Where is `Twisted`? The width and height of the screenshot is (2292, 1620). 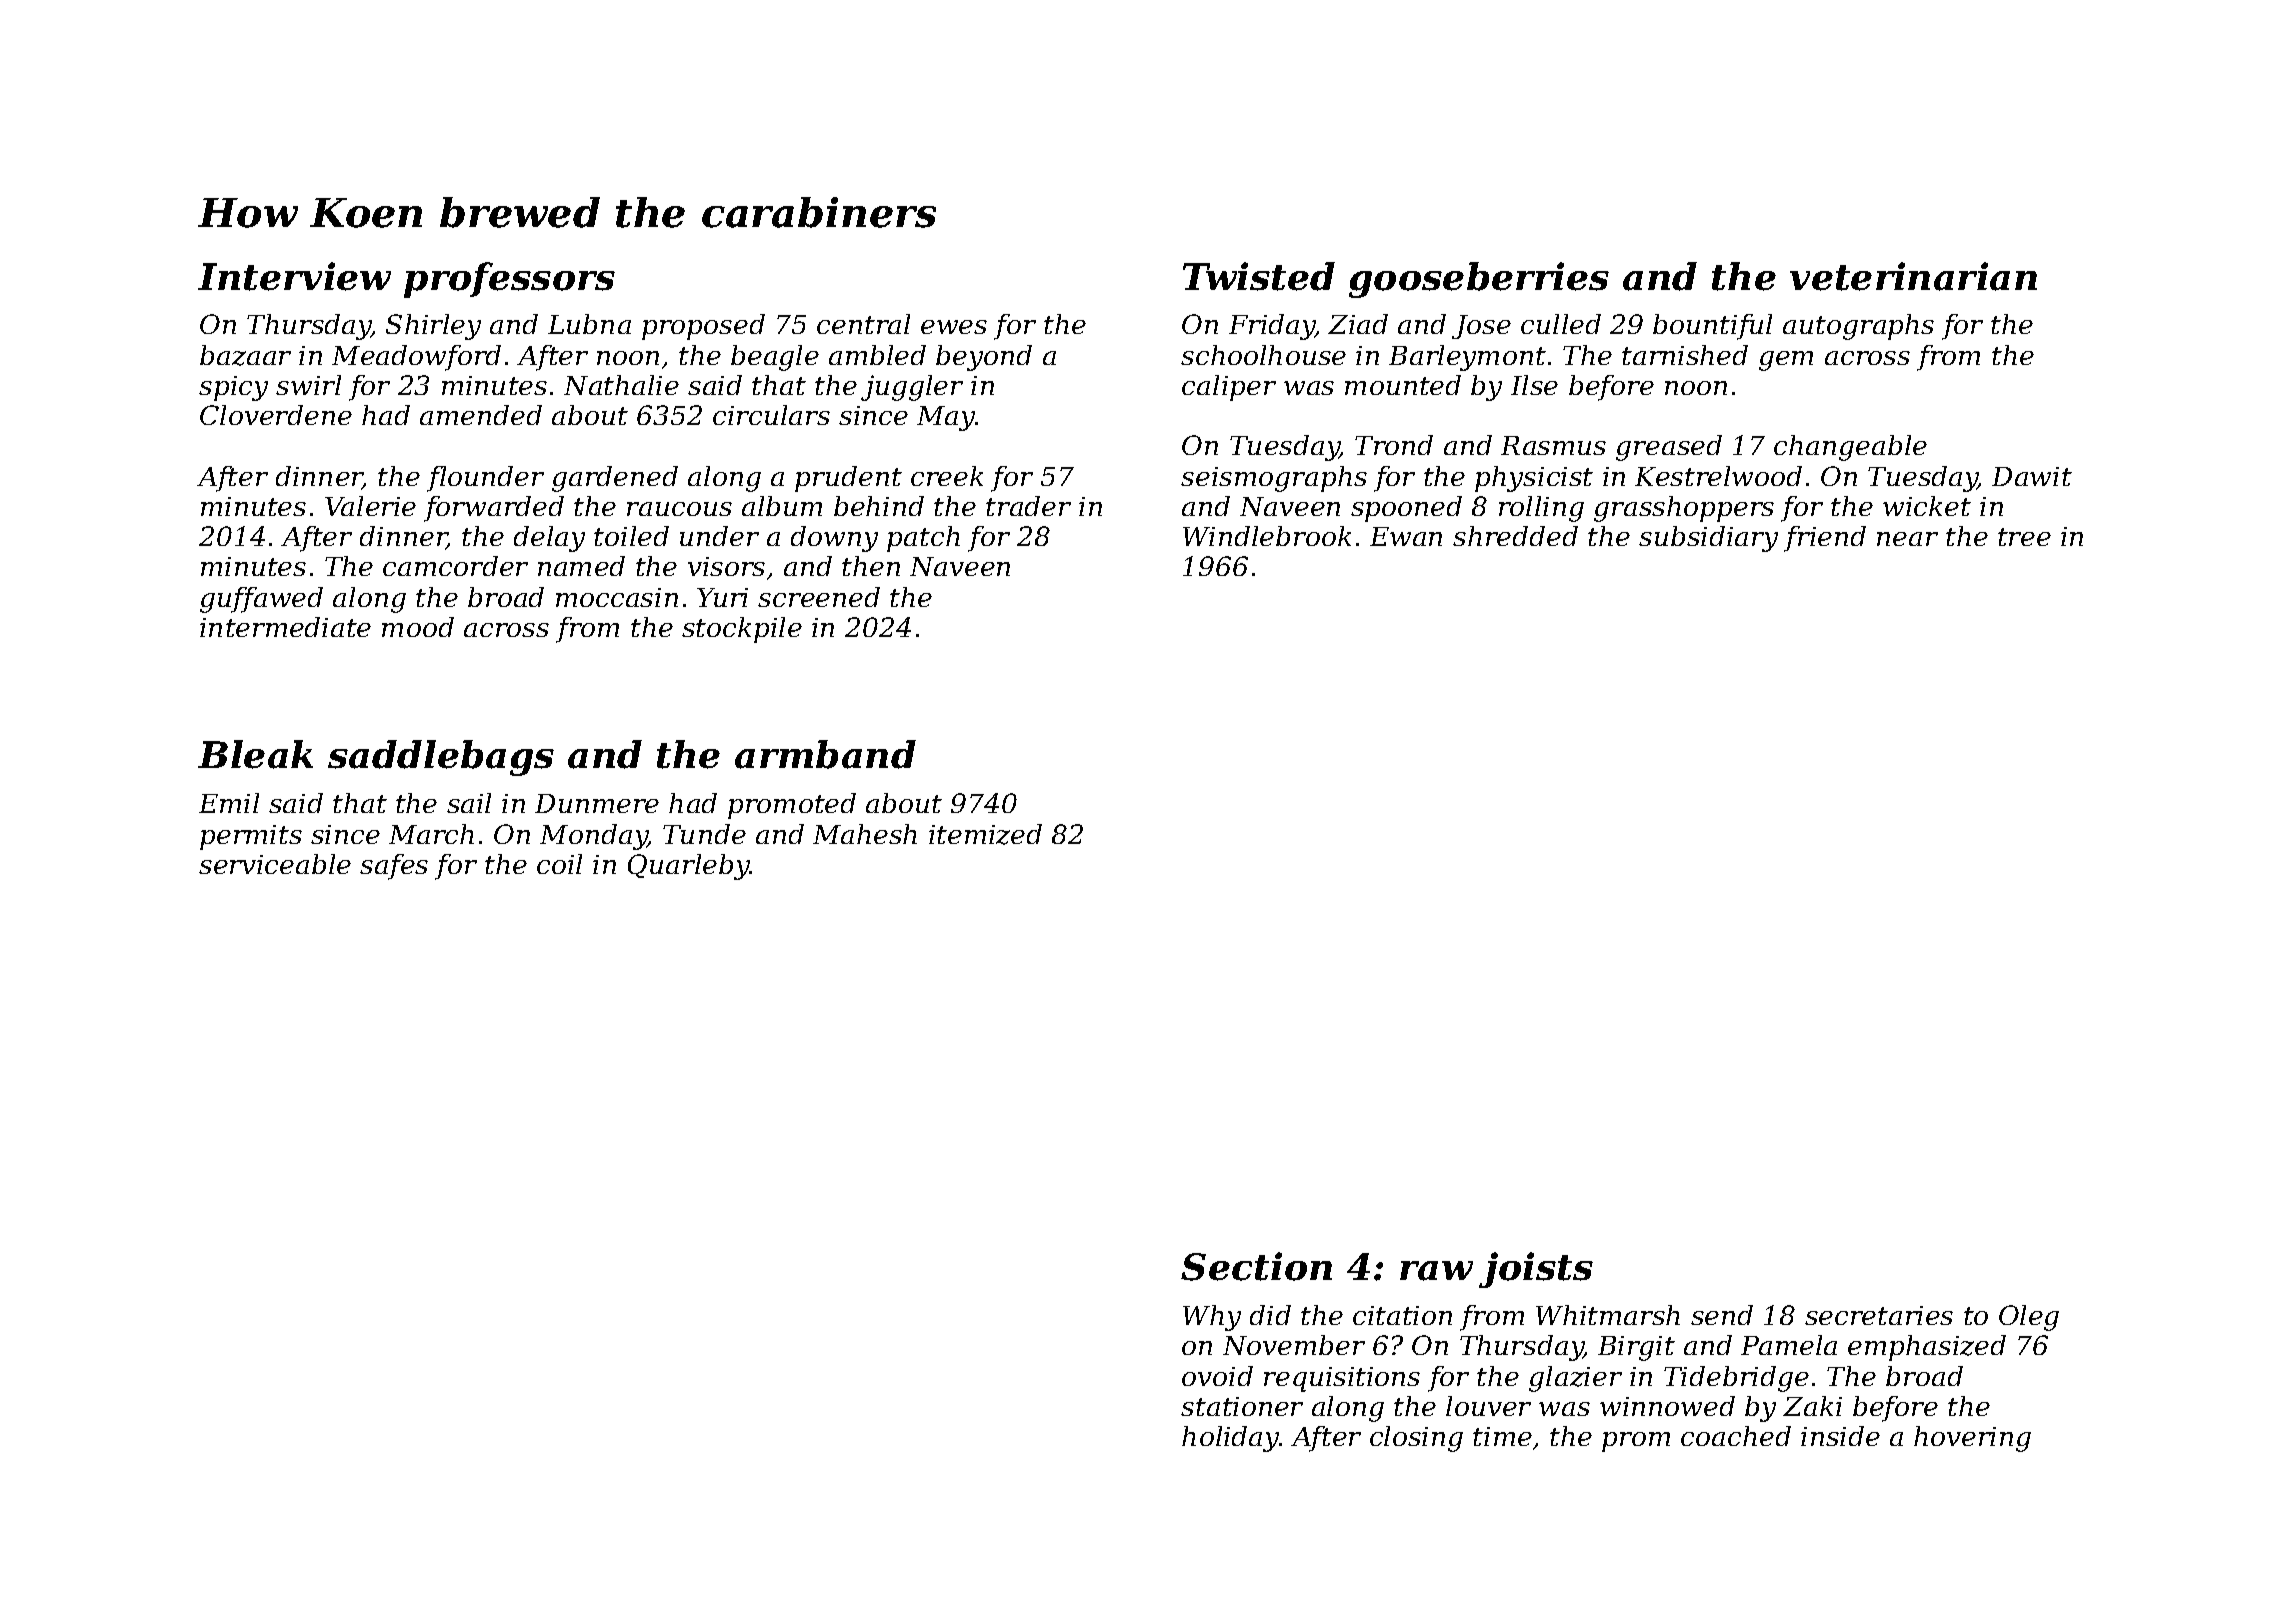
Twisted is located at coordinates (1259, 276).
